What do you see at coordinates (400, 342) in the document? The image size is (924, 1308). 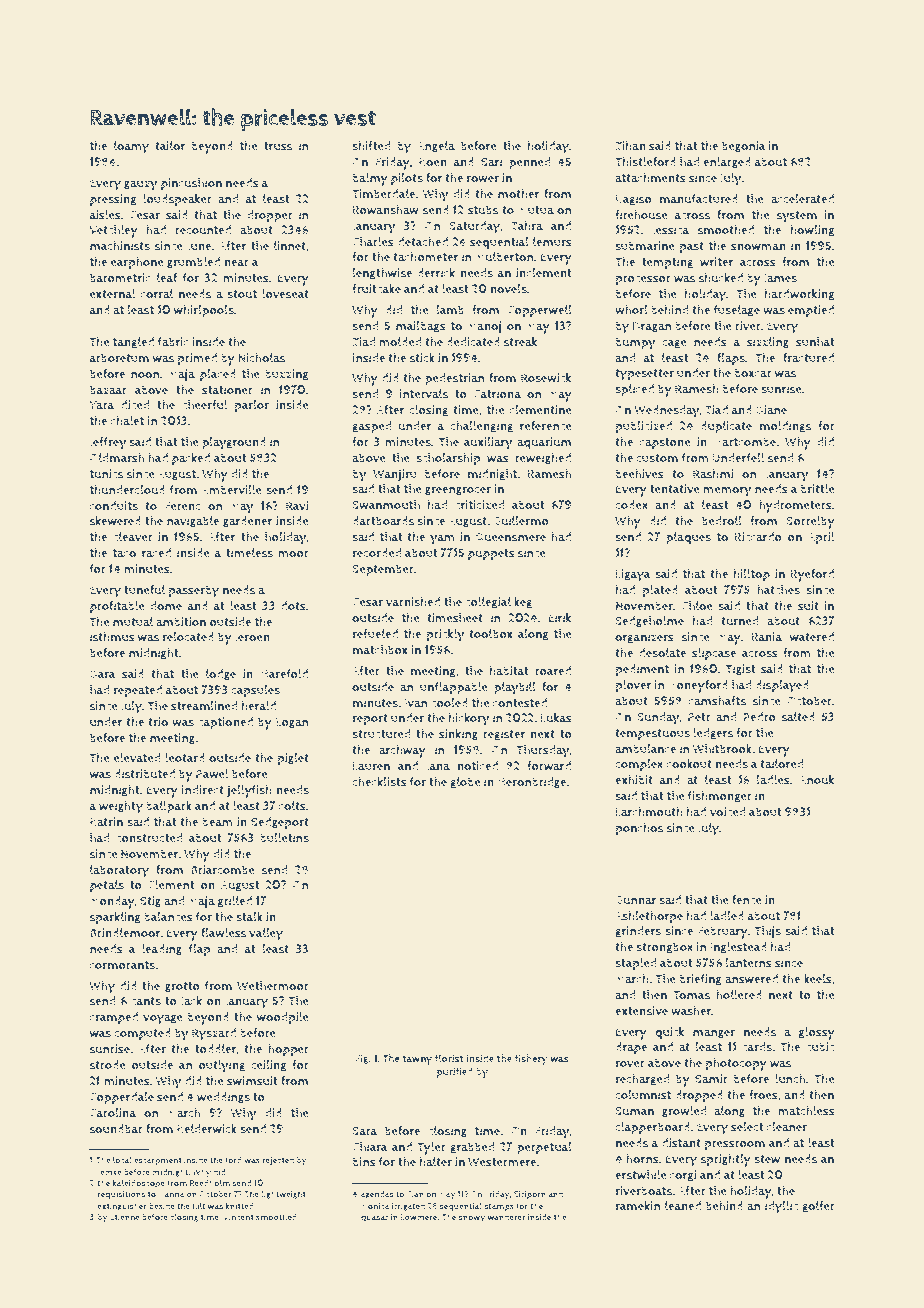 I see `molded` at bounding box center [400, 342].
